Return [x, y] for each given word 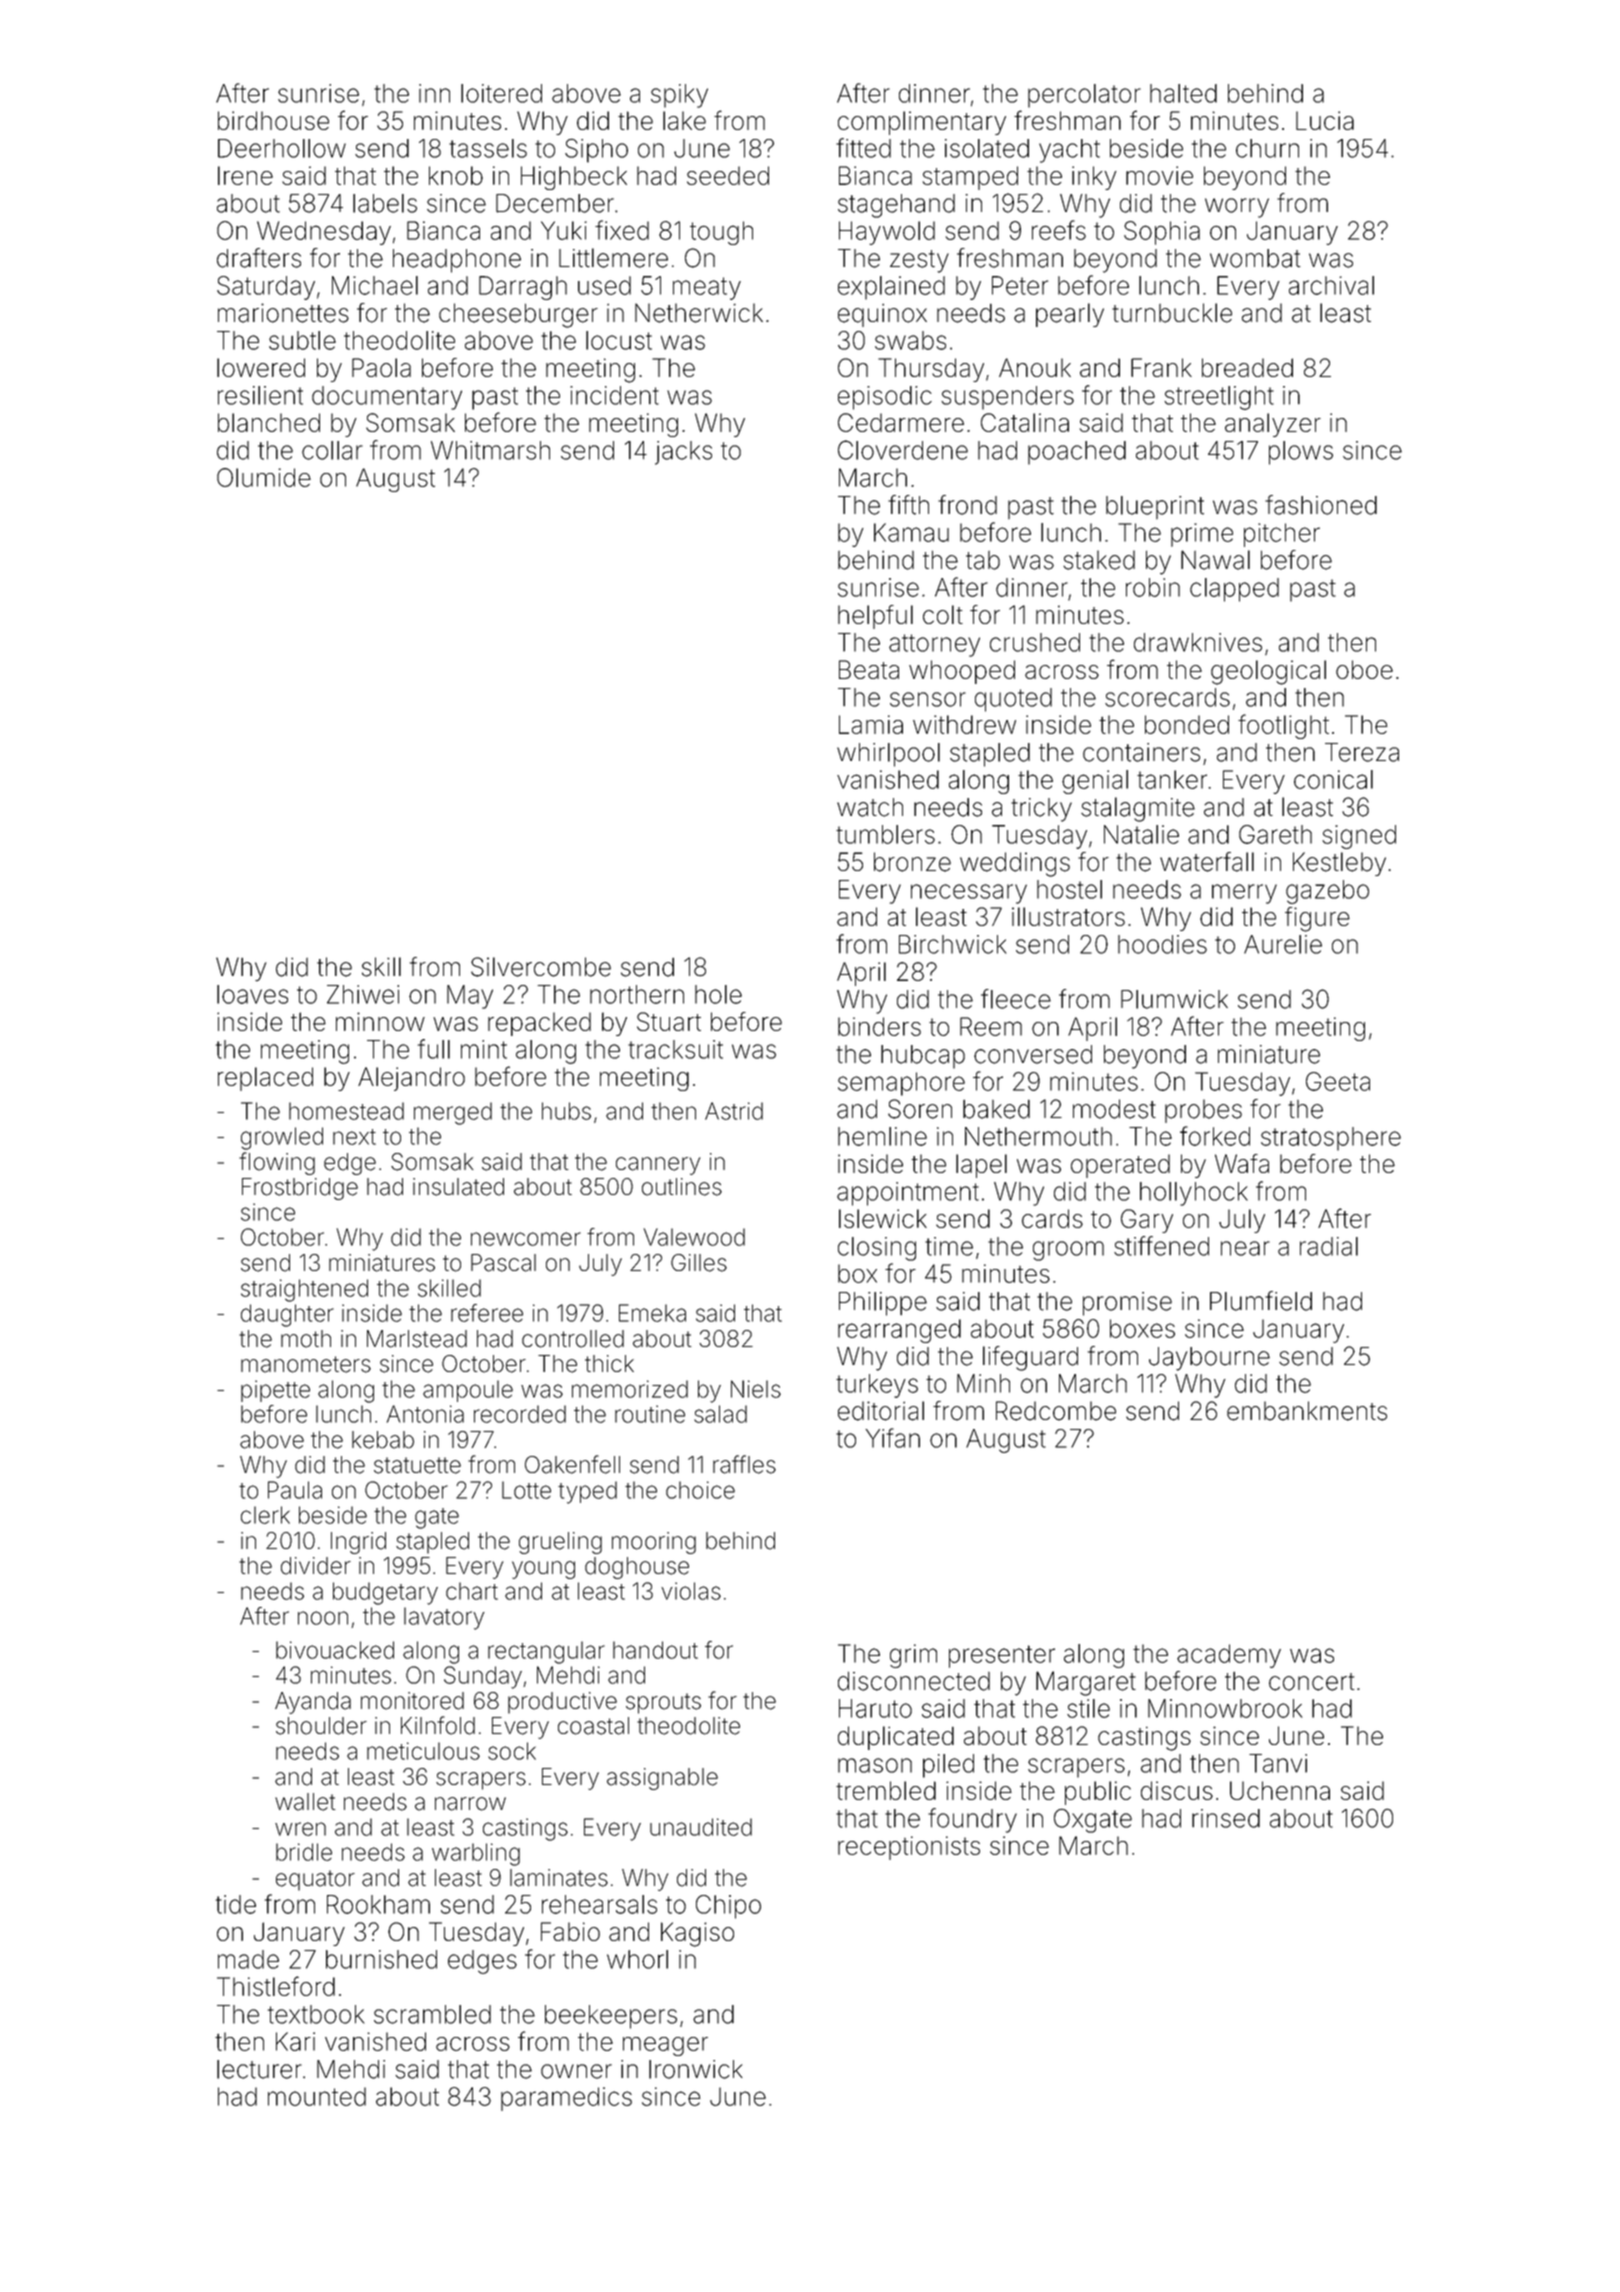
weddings [1015, 864]
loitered [501, 93]
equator [315, 1880]
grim [913, 1656]
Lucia [1325, 120]
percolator [1084, 96]
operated [1120, 1166]
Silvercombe [541, 967]
